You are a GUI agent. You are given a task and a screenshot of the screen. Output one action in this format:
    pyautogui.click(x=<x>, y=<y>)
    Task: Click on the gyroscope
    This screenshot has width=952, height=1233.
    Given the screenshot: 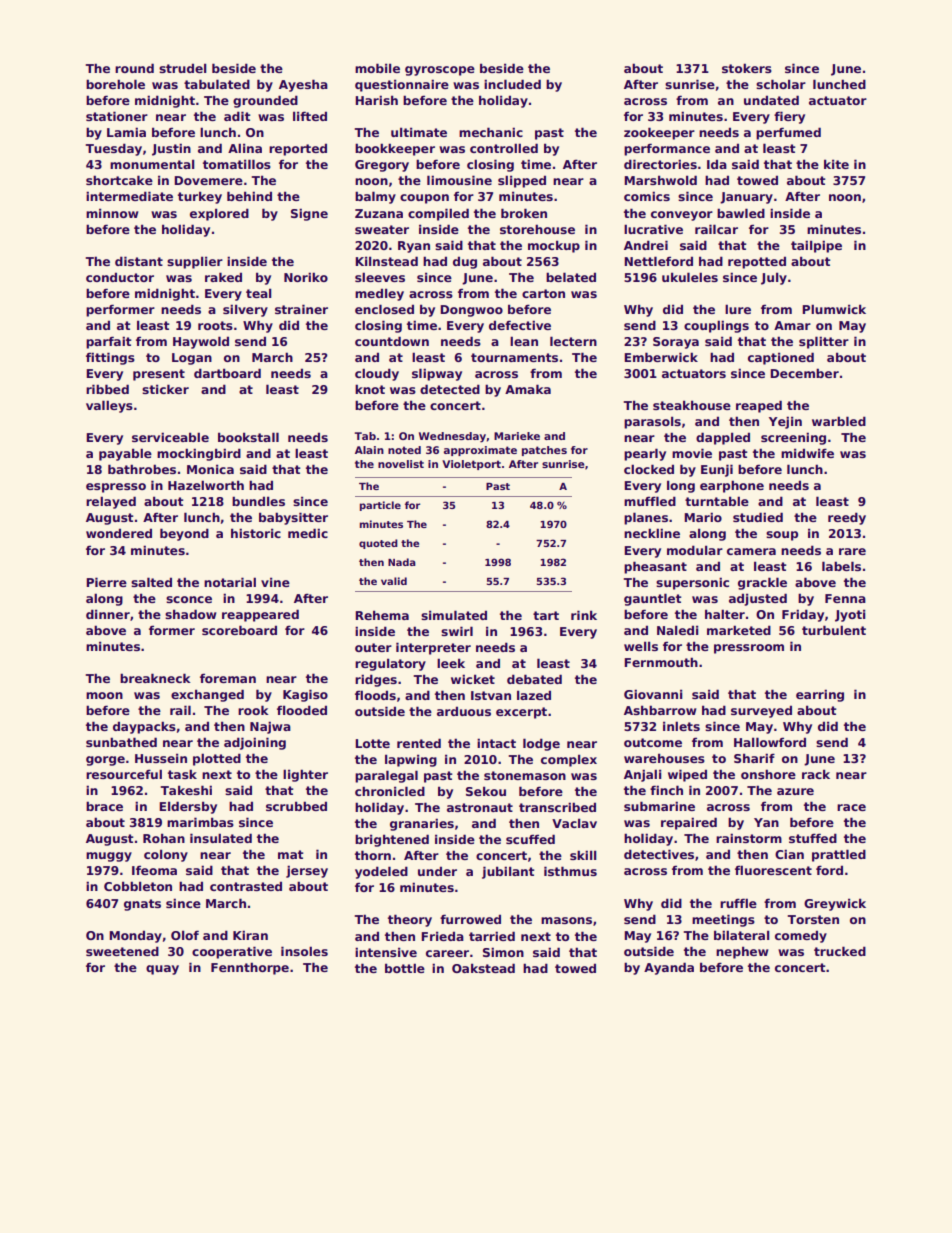 What is the action you would take?
    pyautogui.click(x=440, y=71)
